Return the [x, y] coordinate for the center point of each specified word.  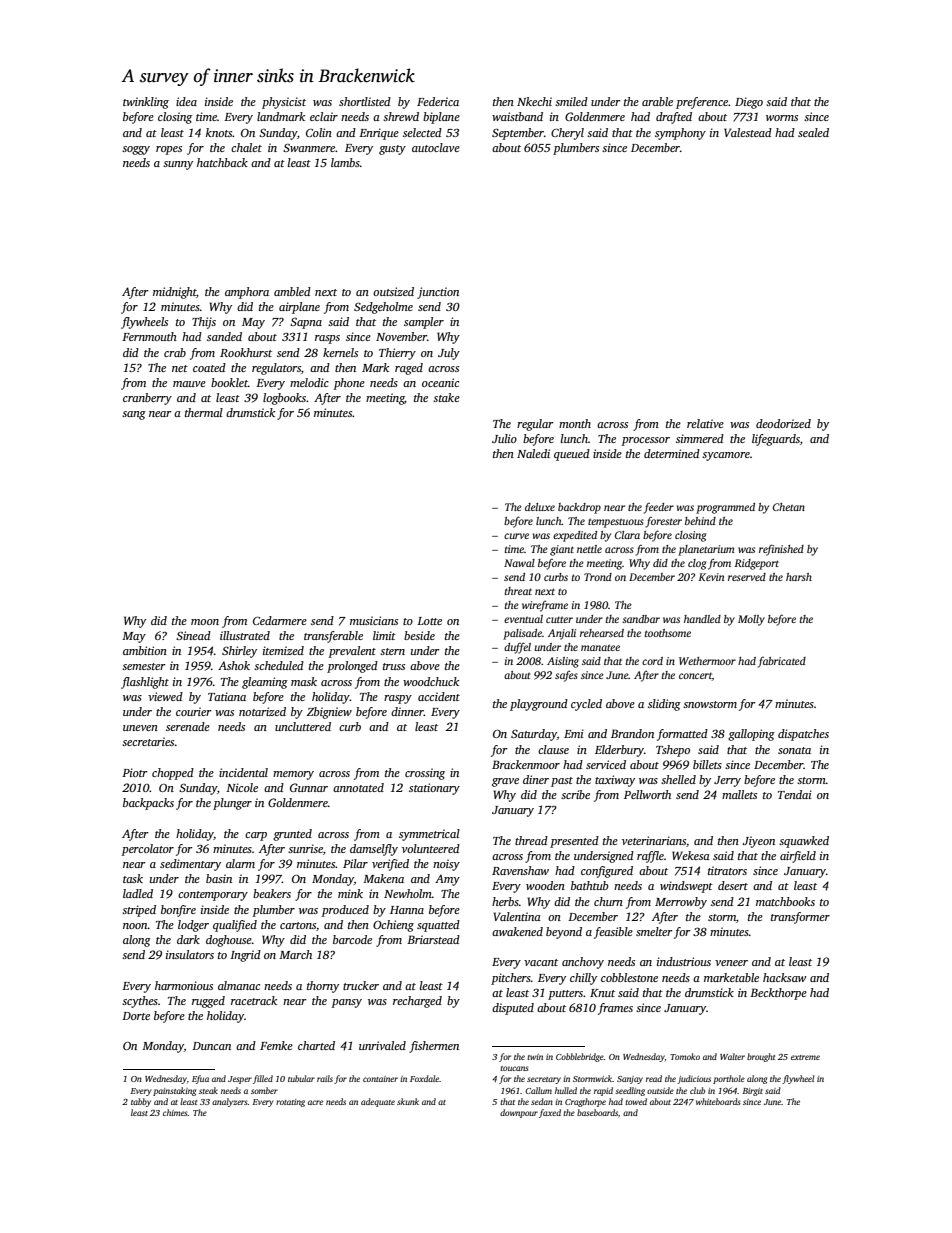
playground [539, 705]
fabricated [782, 662]
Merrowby [681, 903]
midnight [175, 293]
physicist [284, 103]
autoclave [436, 147]
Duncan [211, 1046]
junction [438, 293]
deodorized [783, 423]
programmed [725, 508]
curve [516, 536]
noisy [446, 865]
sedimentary [190, 865]
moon [205, 622]
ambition [145, 650]
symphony [680, 134]
